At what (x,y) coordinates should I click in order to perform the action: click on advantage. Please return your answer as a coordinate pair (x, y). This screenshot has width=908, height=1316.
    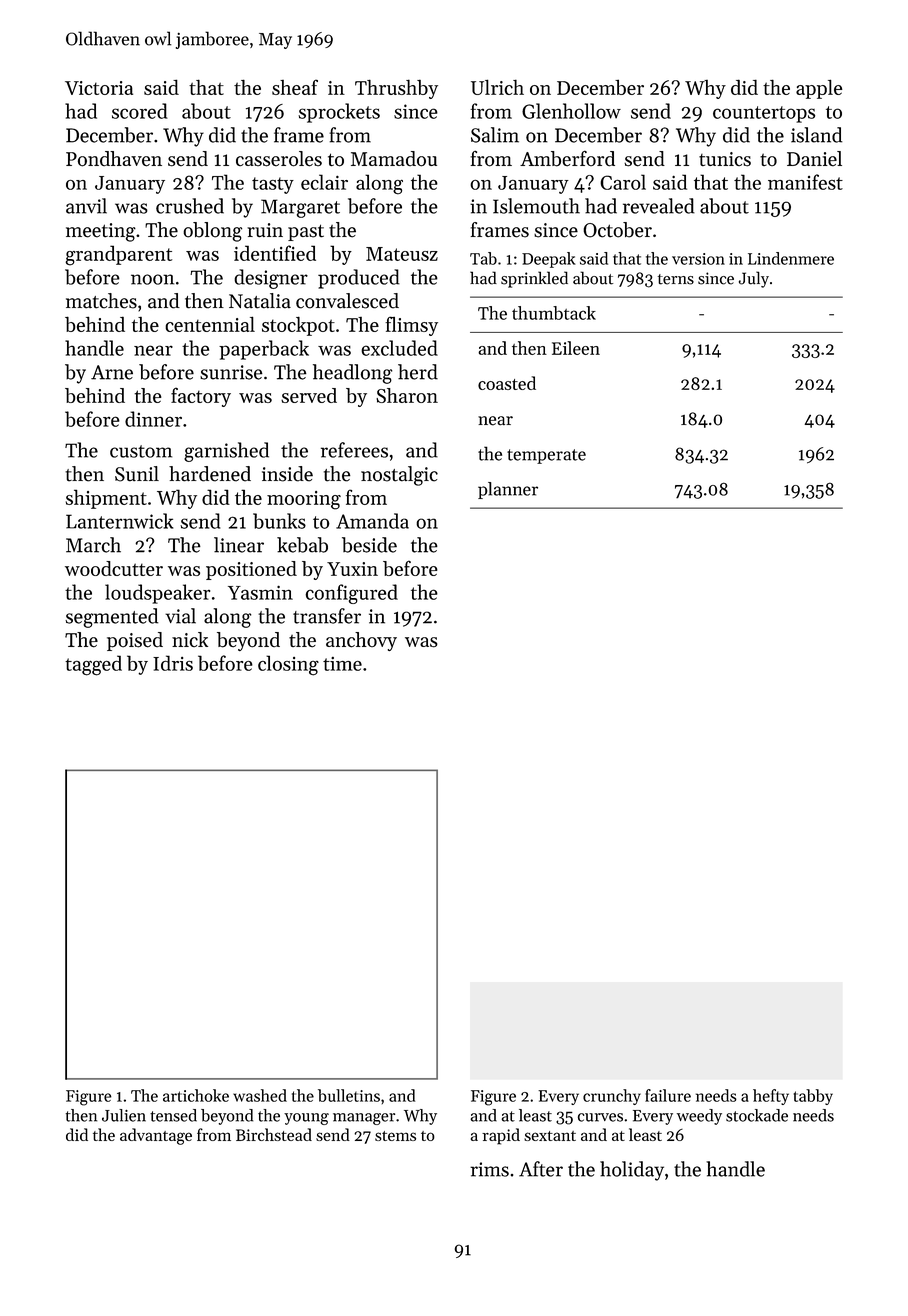
    Looking at the image, I should click on (156, 1136).
